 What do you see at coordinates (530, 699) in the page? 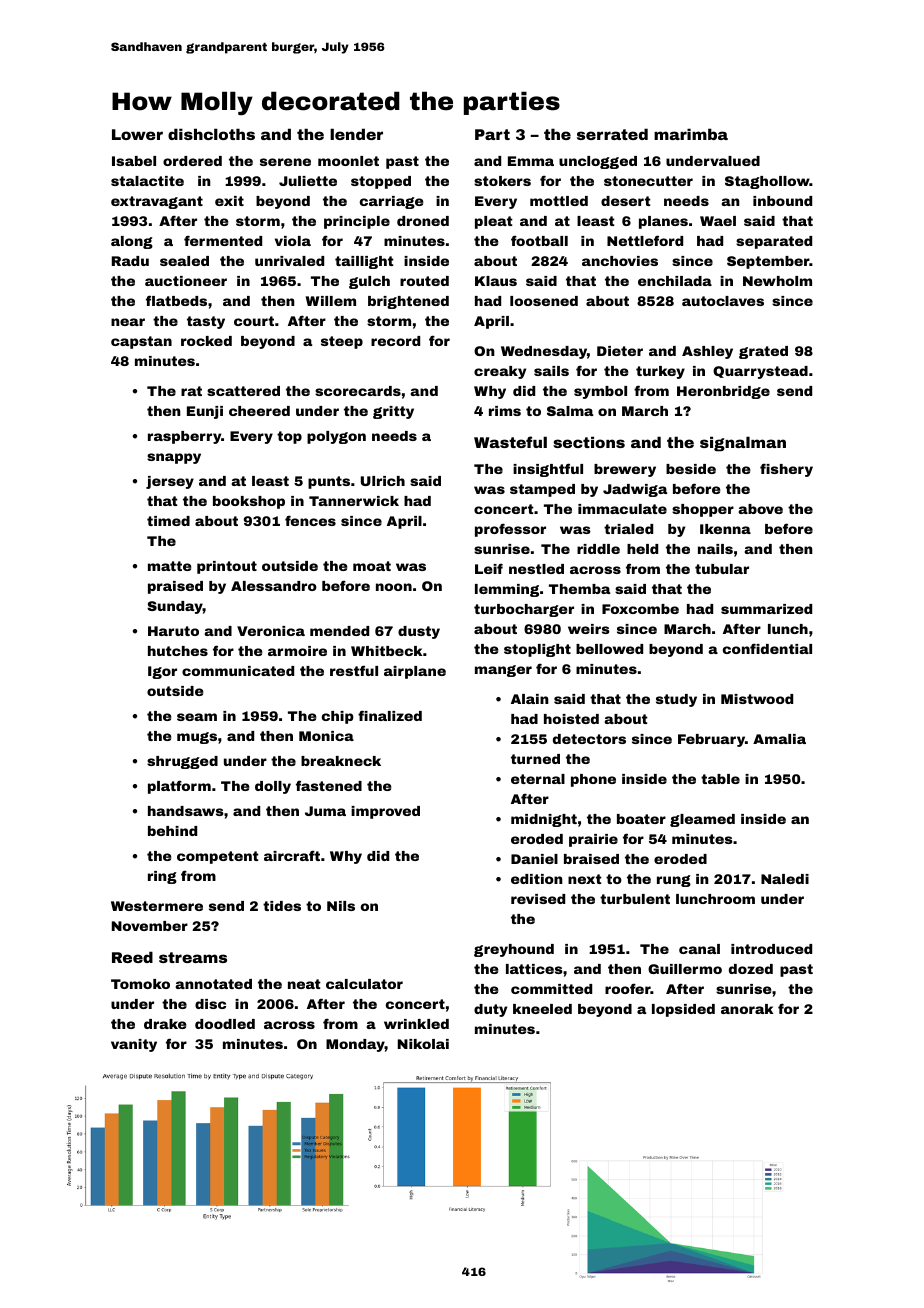
I see `Alain` at bounding box center [530, 699].
